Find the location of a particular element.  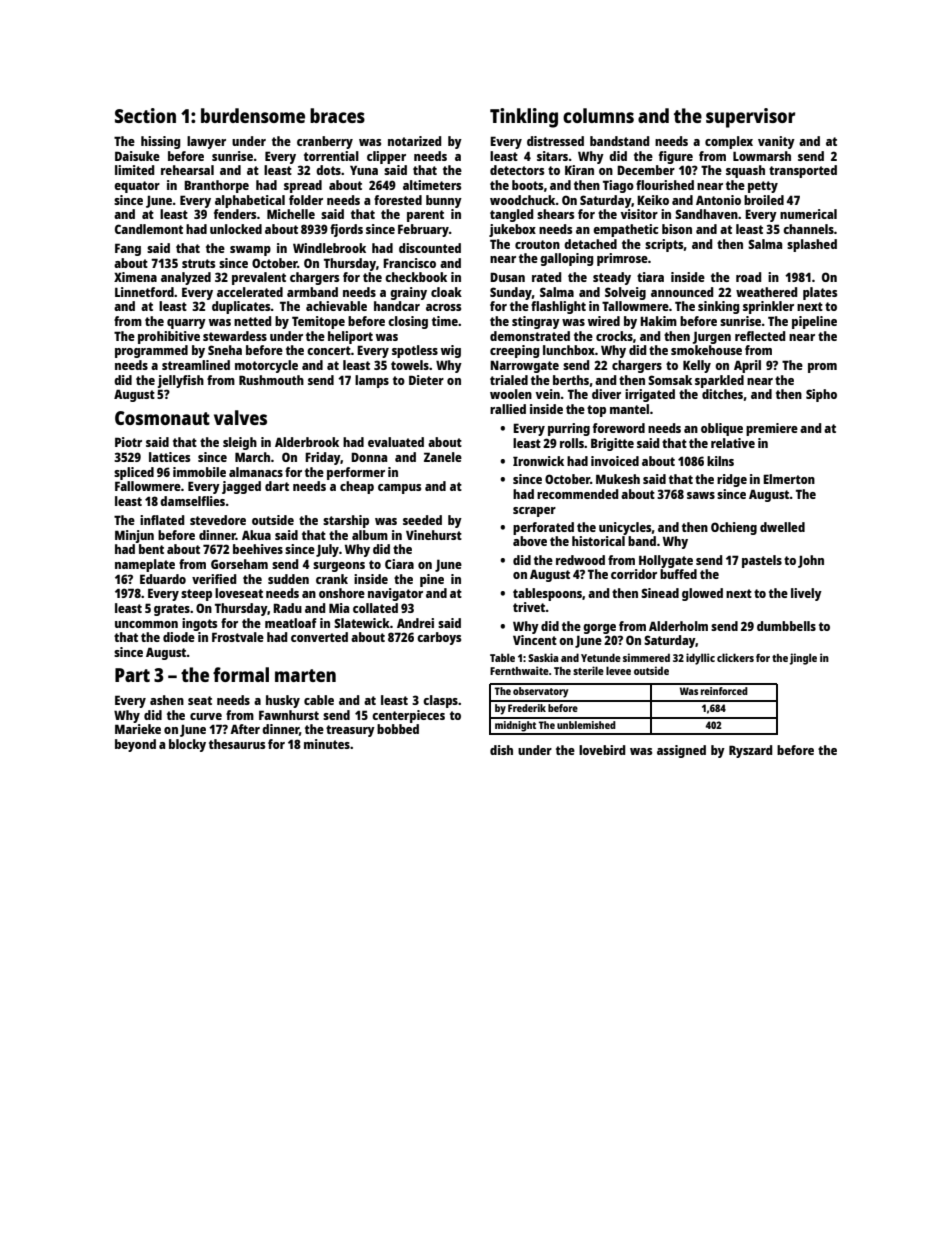

Section is located at coordinates (145, 115).
